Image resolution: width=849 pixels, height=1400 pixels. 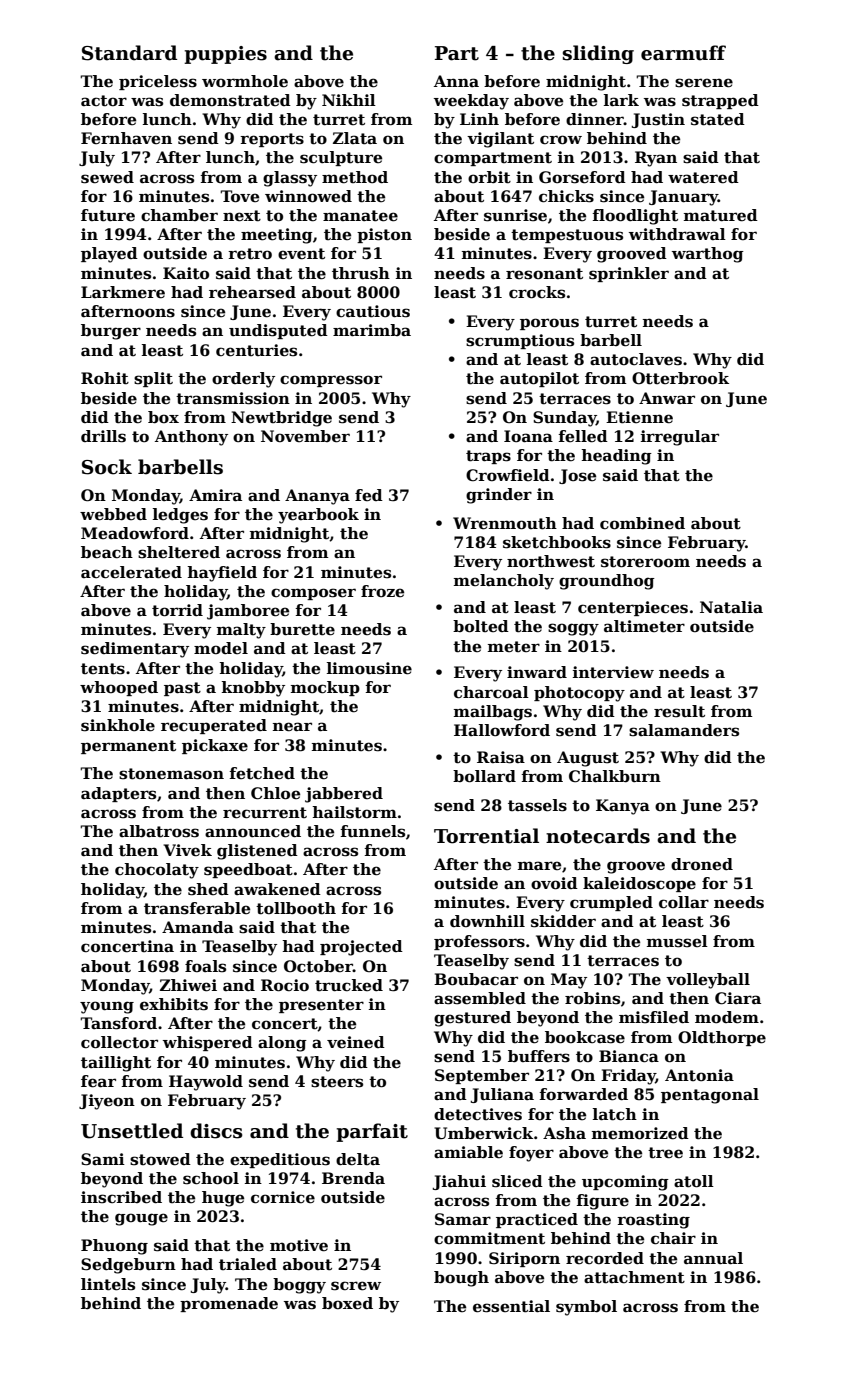 I want to click on jabbered, so click(x=344, y=795).
